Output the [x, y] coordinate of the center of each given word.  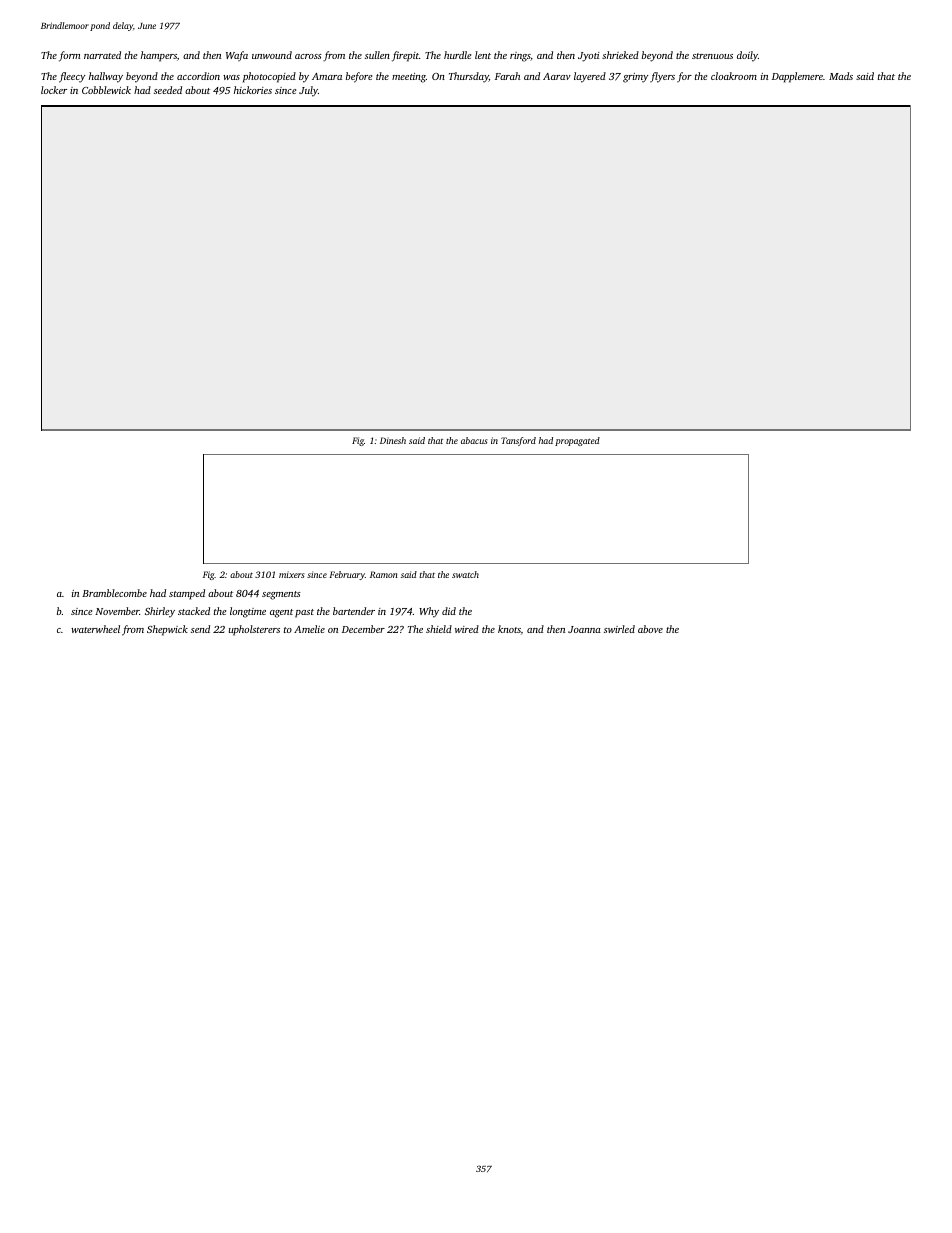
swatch [465, 574]
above [650, 629]
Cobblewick [106, 90]
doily [747, 56]
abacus [474, 440]
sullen [377, 55]
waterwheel [95, 629]
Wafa [237, 56]
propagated [577, 441]
